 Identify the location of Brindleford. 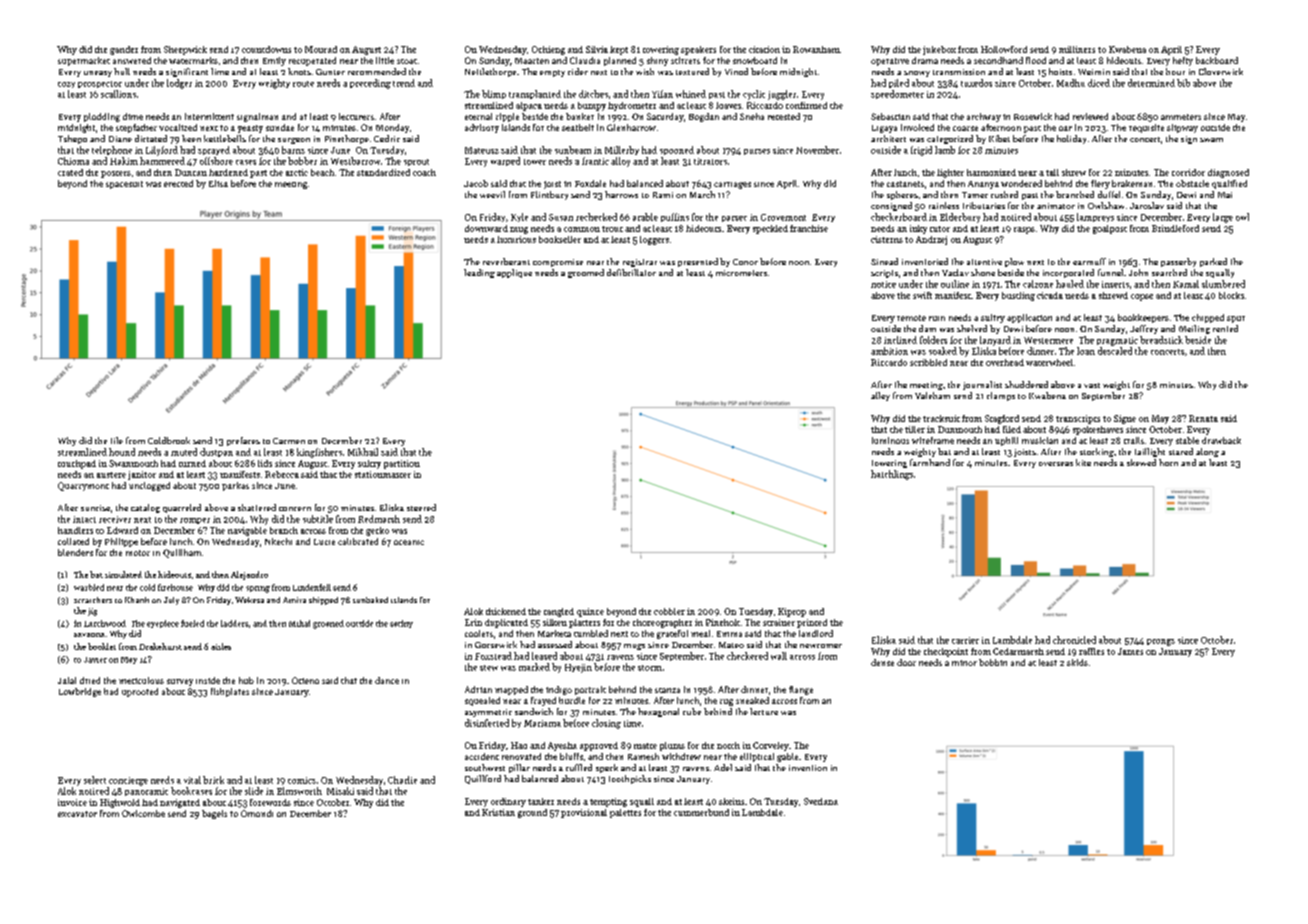
(1175, 228).
